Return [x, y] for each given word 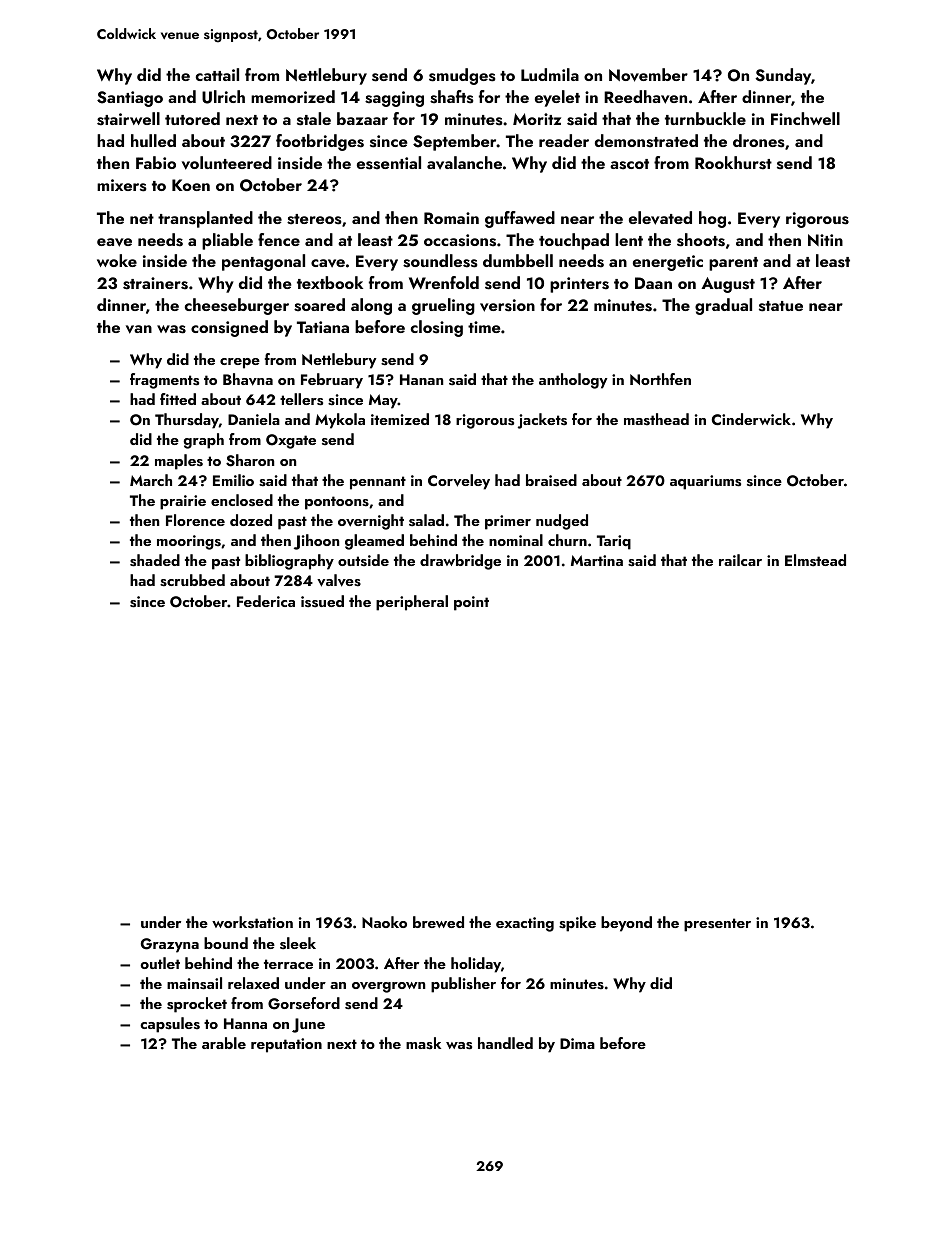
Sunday [783, 76]
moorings [189, 542]
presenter [717, 925]
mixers [121, 185]
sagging [394, 99]
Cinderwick [751, 419]
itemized [400, 419]
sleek [298, 943]
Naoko [384, 922]
